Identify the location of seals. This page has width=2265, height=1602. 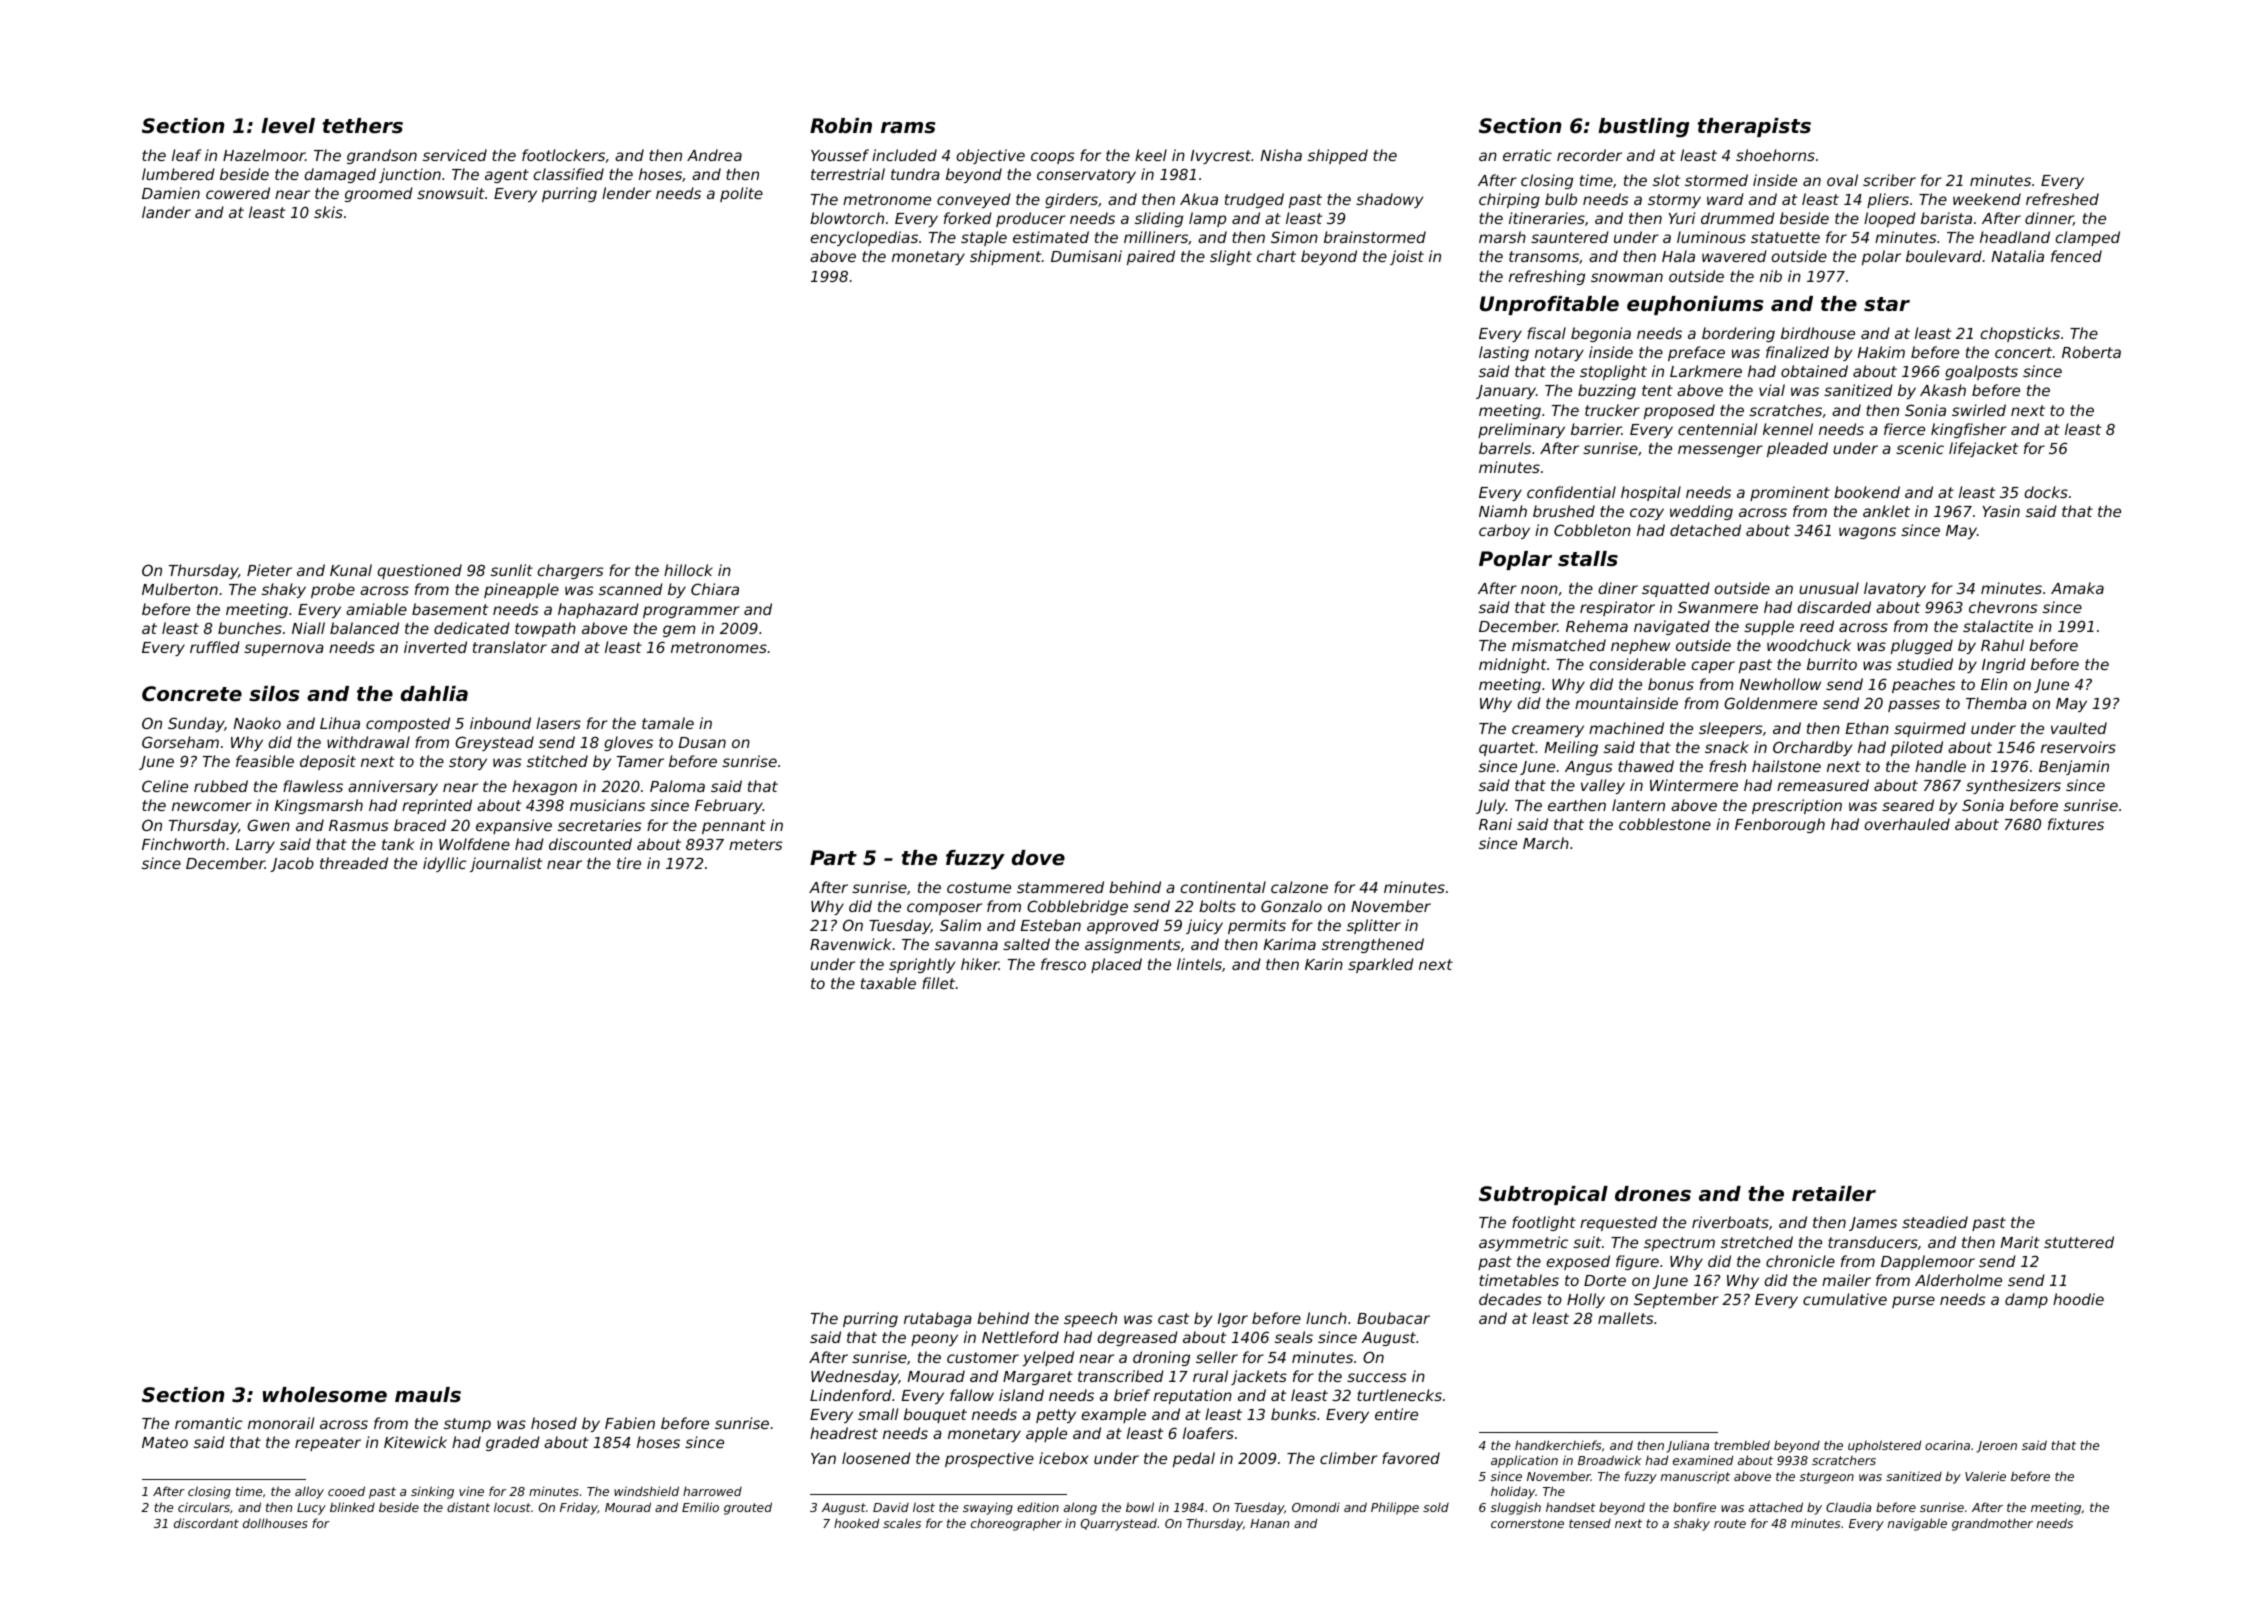
(1294, 1337).
